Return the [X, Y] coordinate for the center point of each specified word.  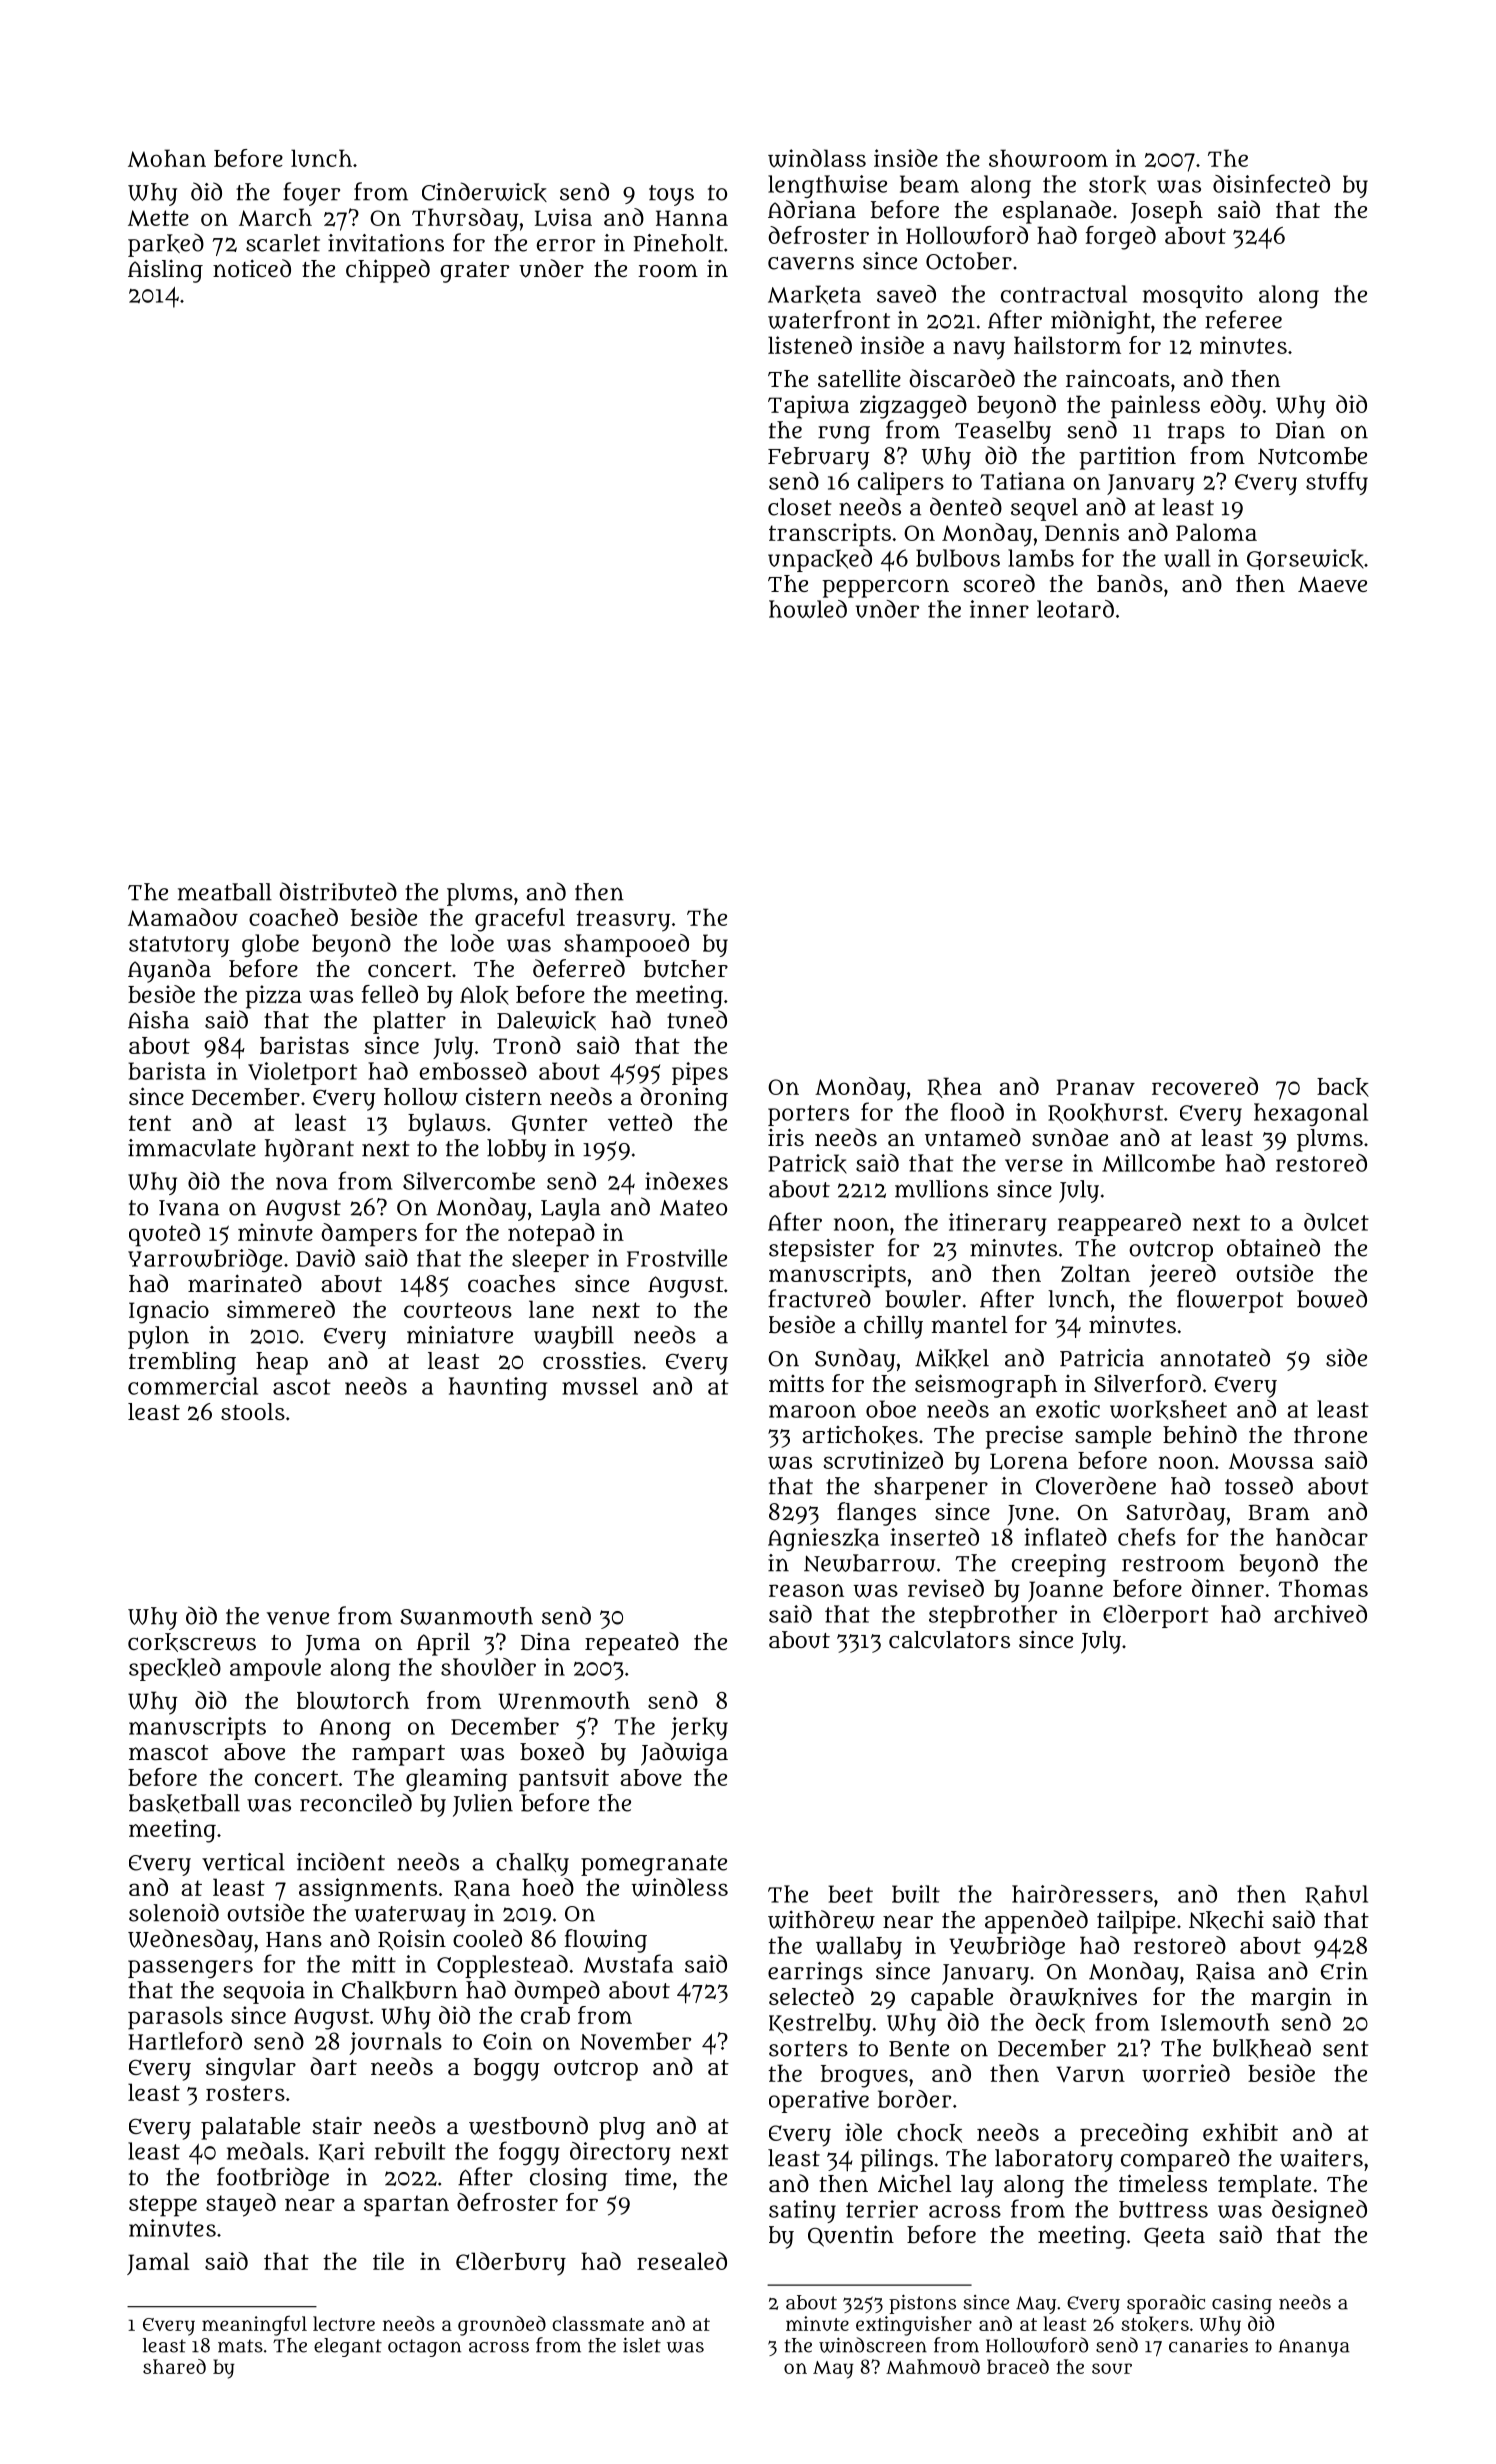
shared [174, 2366]
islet [642, 2345]
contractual [1064, 294]
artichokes [860, 1435]
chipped [388, 271]
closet [800, 507]
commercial [193, 1386]
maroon [812, 1411]
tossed [1259, 1485]
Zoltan [1095, 1273]
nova [302, 1183]
